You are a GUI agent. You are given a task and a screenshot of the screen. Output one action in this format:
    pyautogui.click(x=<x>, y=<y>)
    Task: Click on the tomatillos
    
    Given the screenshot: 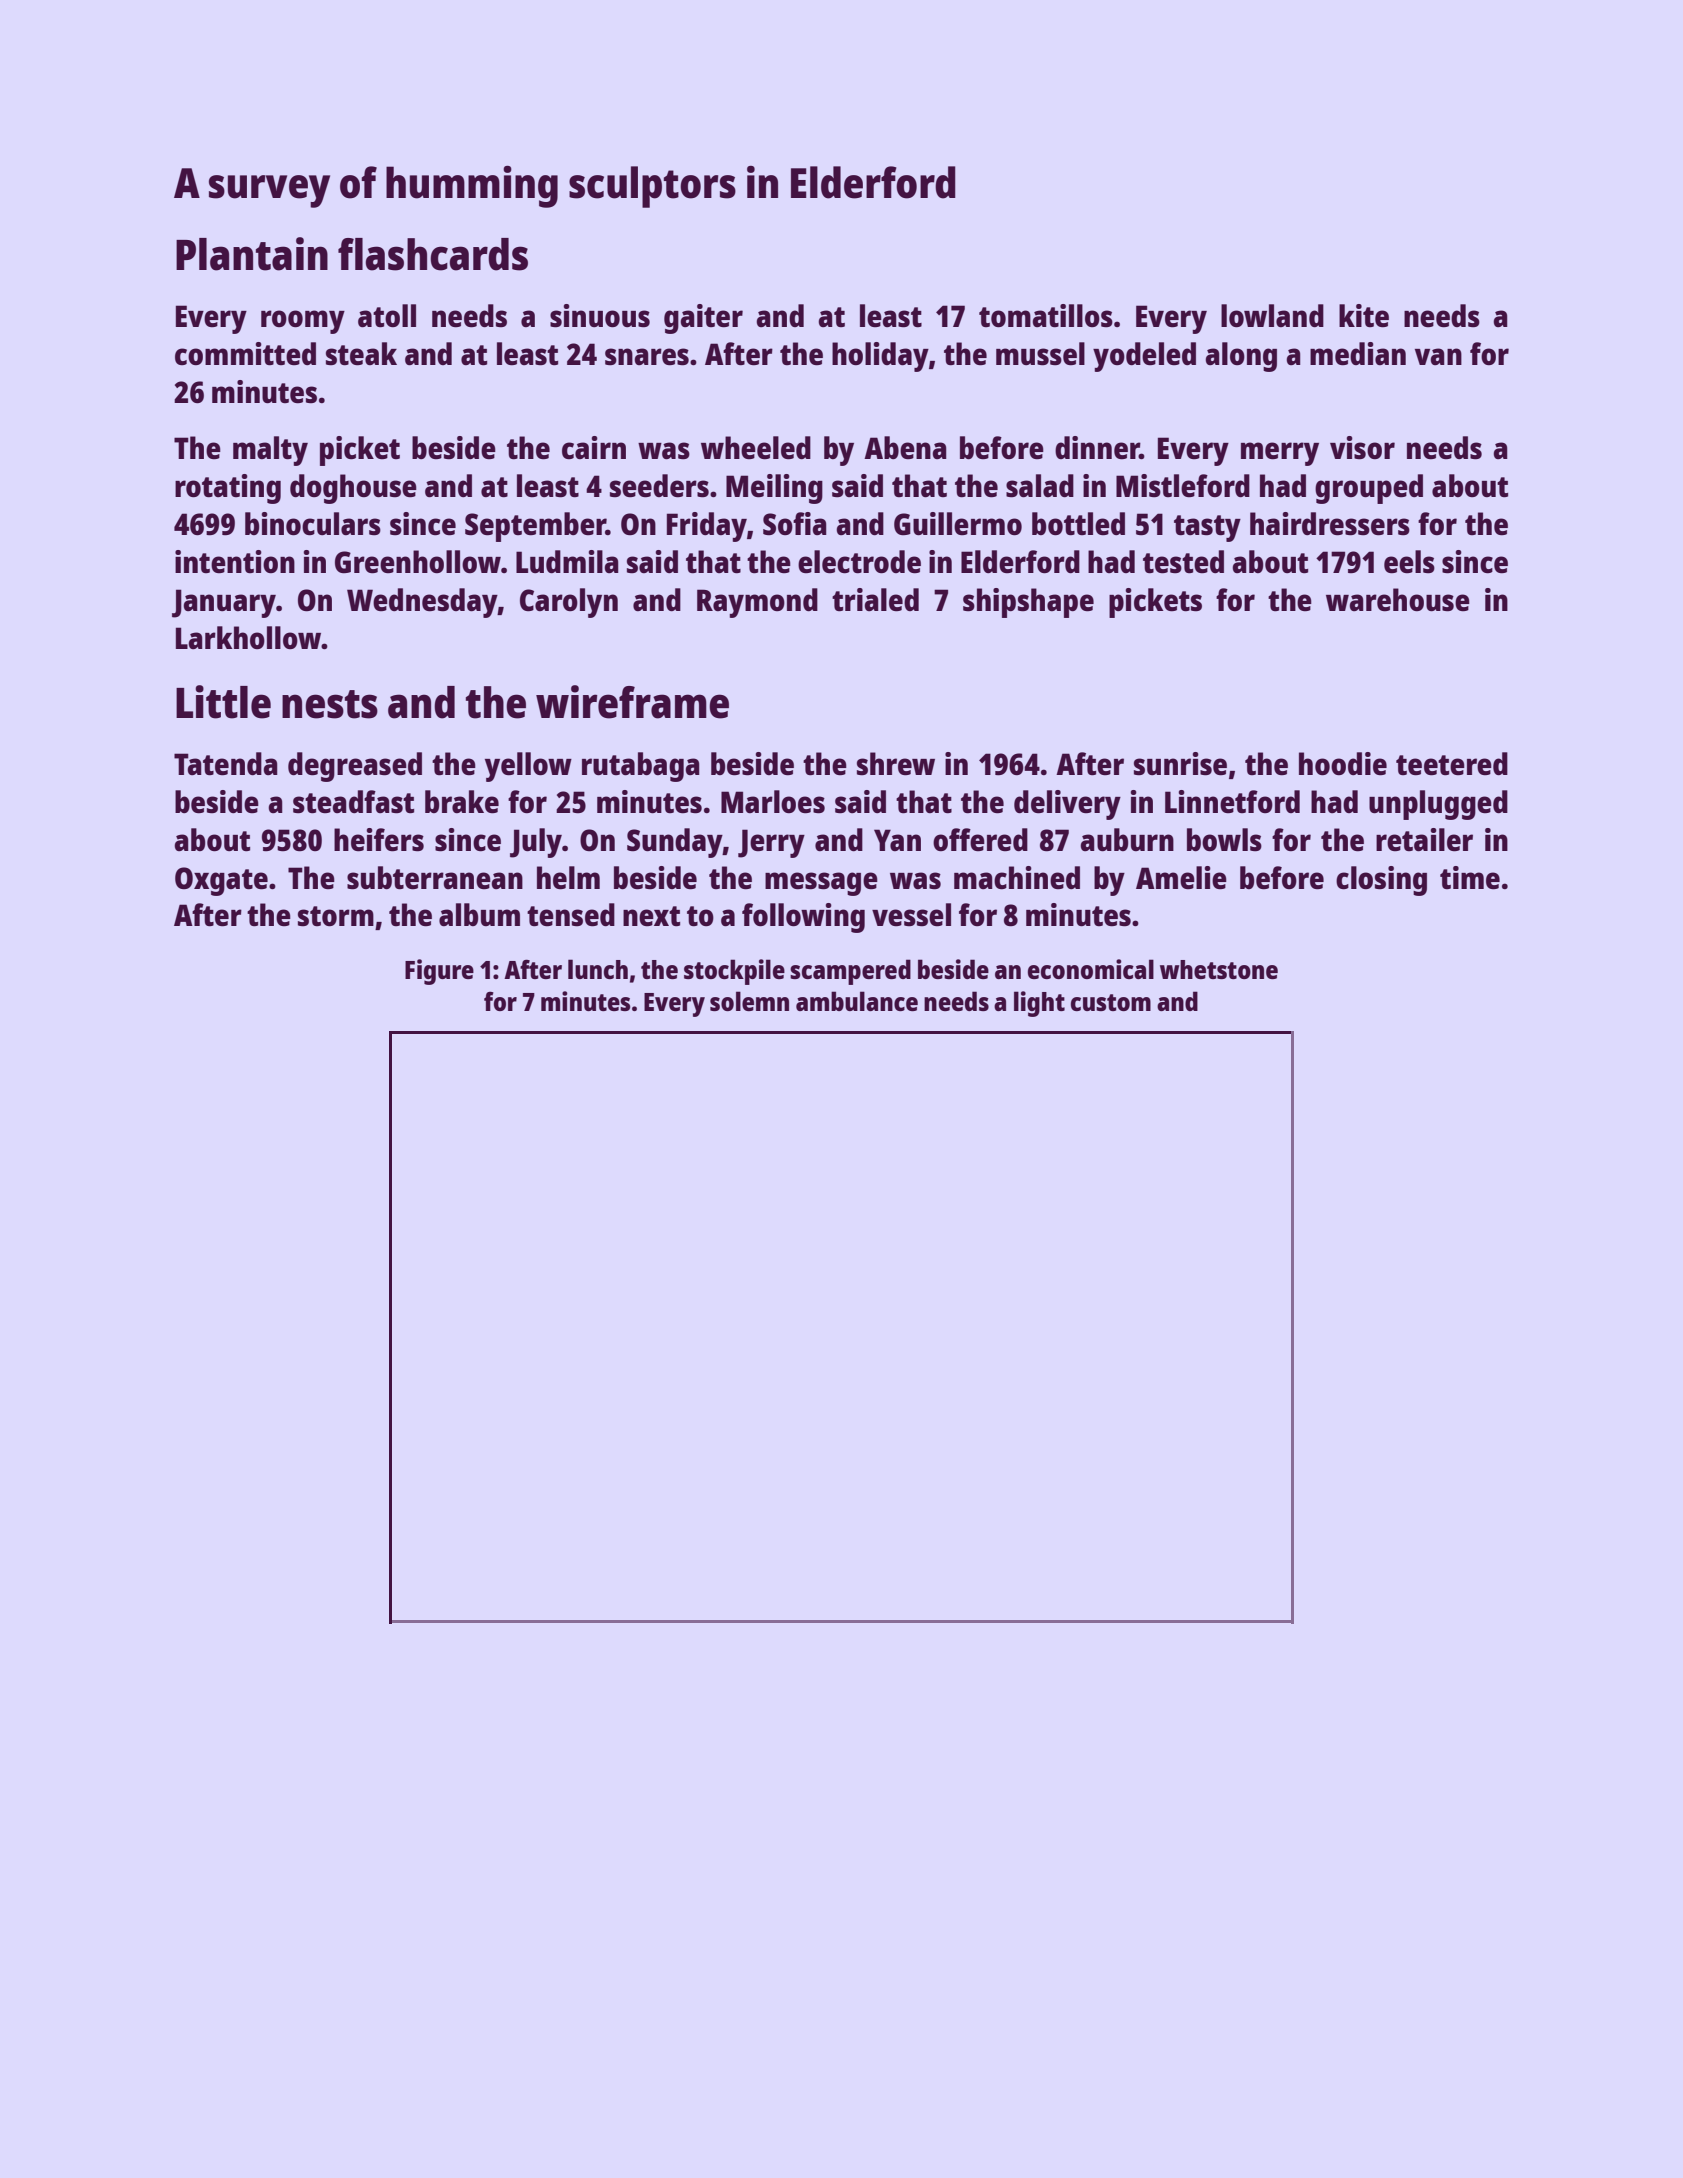 What is the action you would take?
    pyautogui.click(x=1046, y=316)
